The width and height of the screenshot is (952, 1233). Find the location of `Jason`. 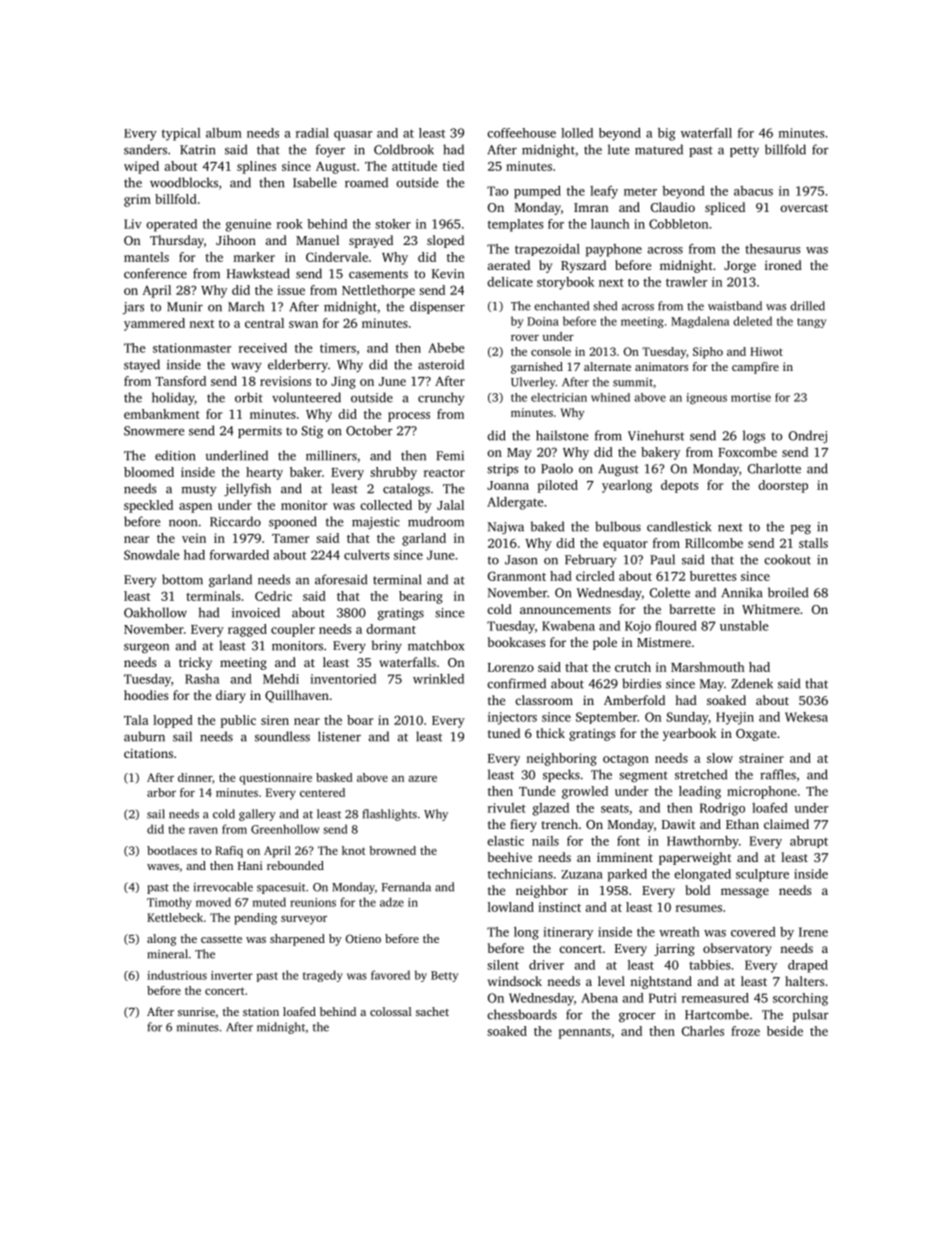

Jason is located at coordinates (521, 560).
